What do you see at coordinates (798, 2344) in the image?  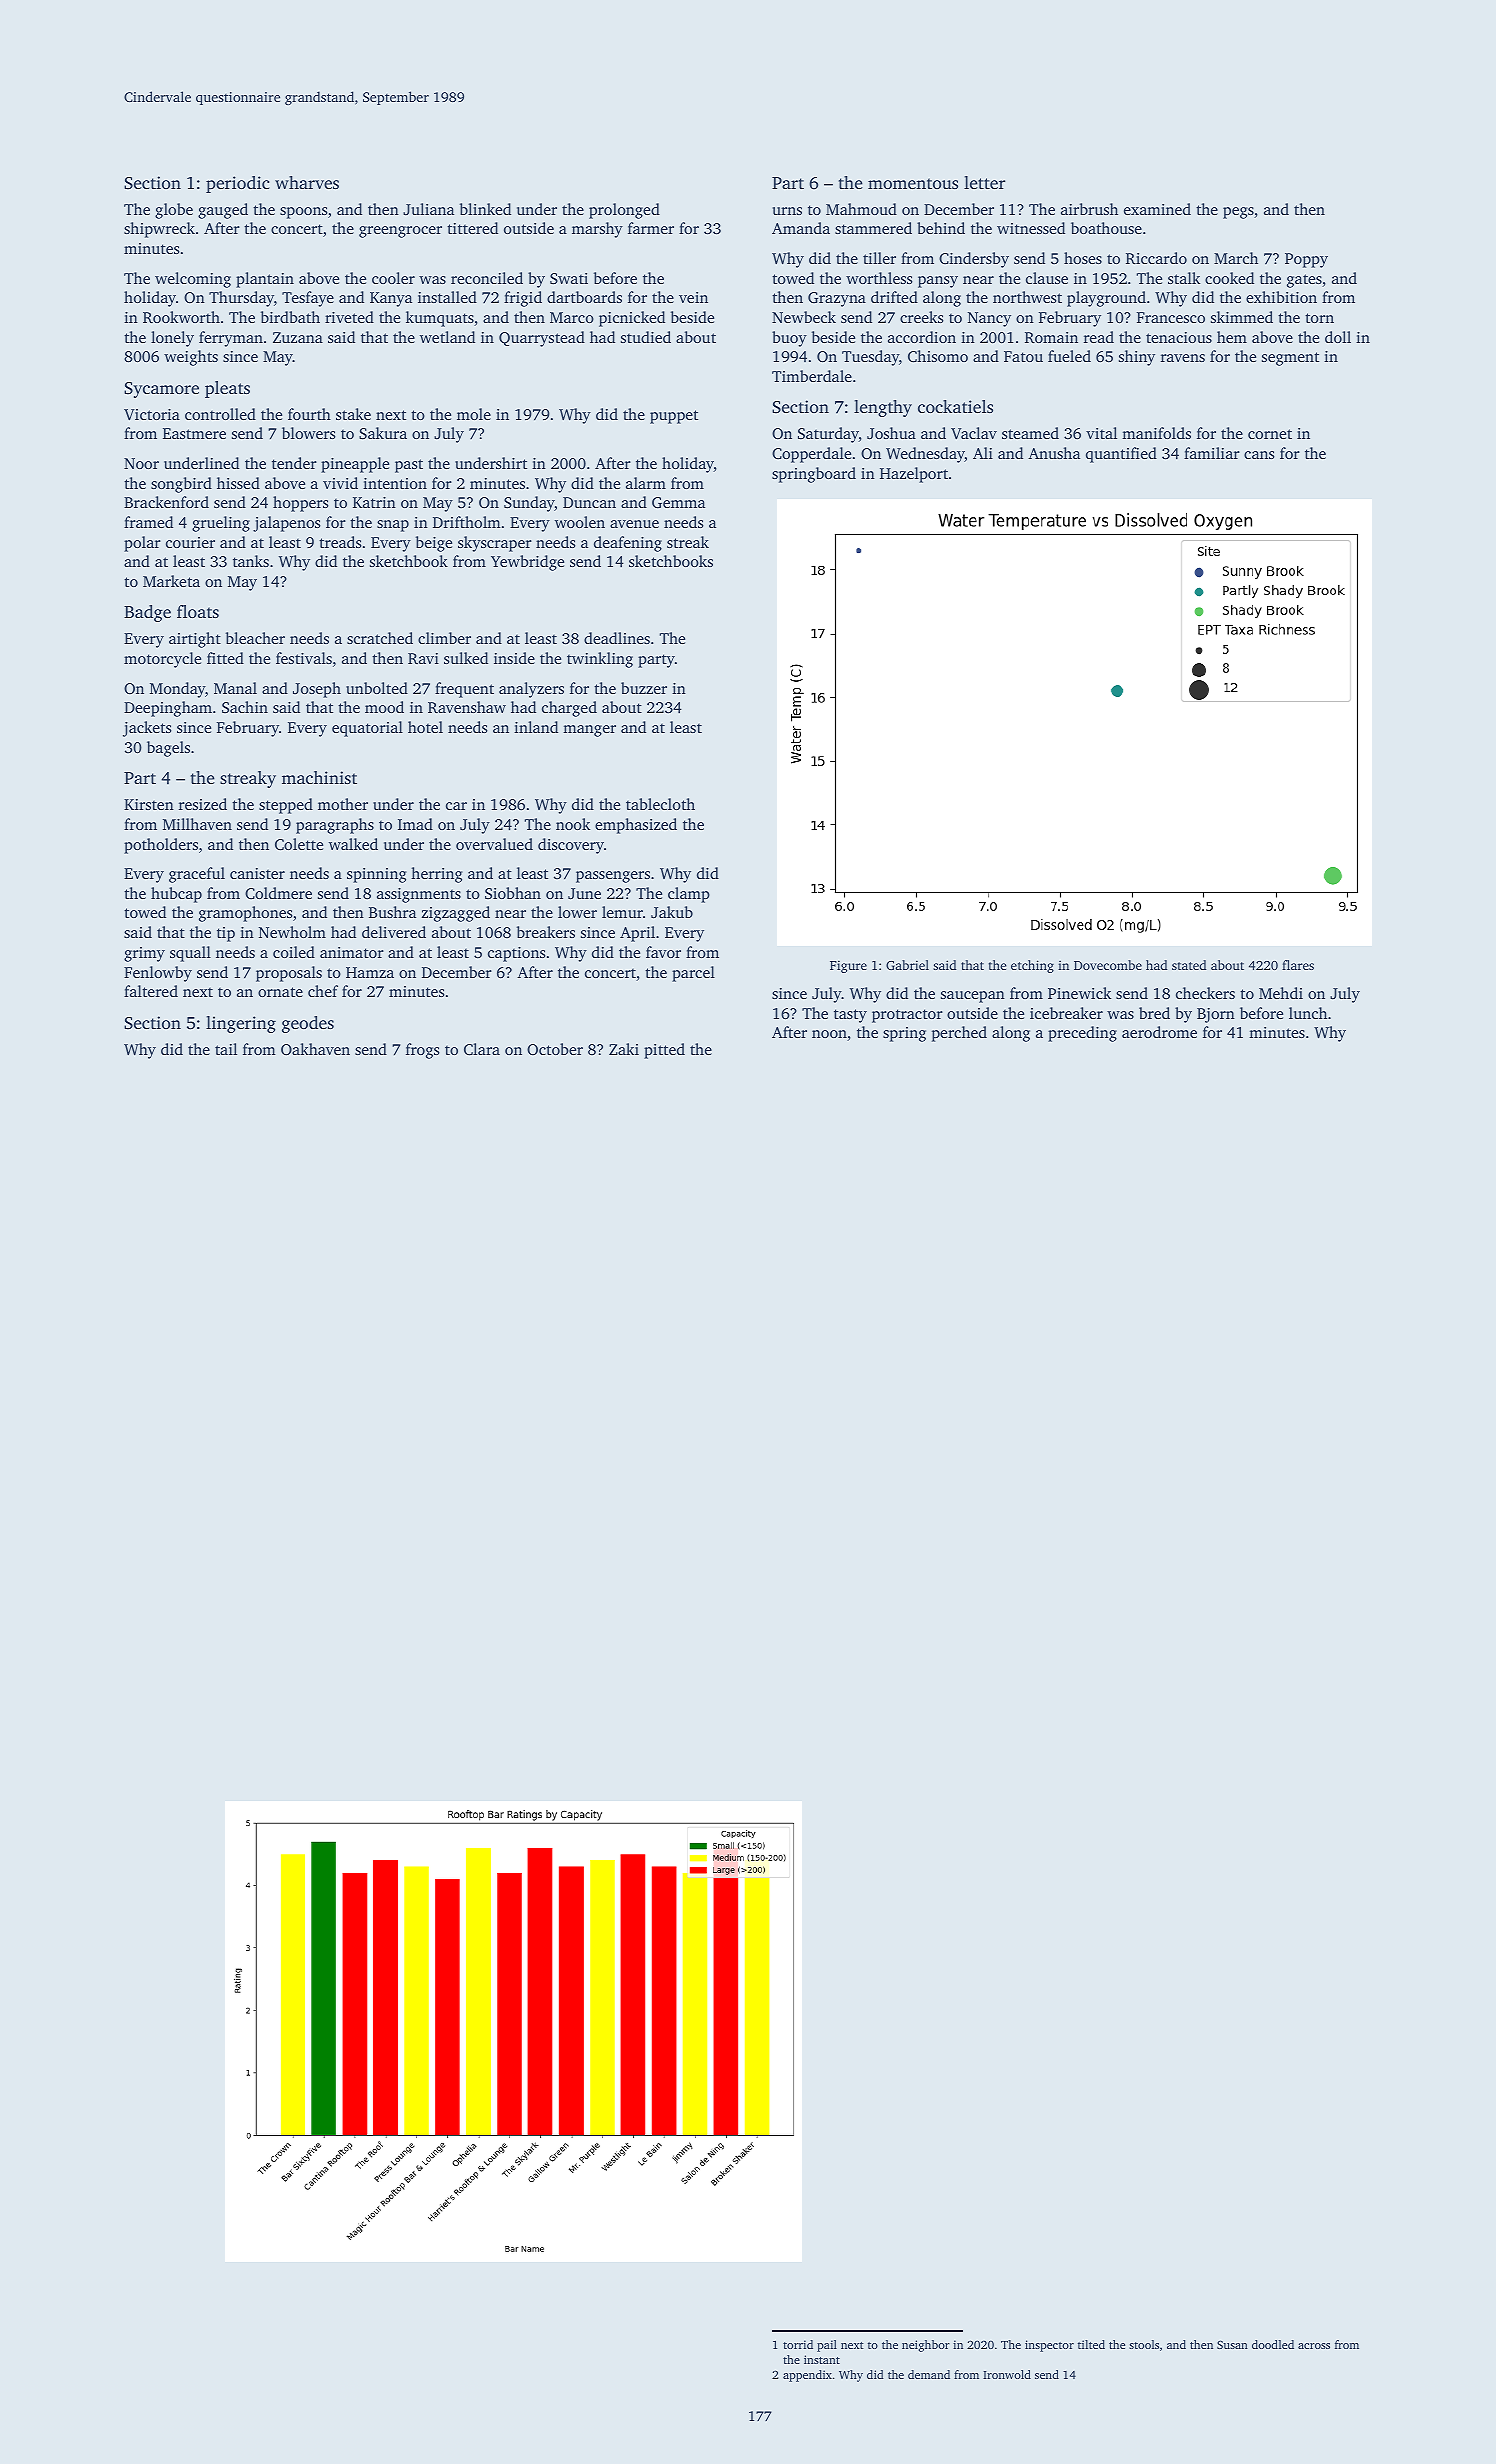 I see `torrid` at bounding box center [798, 2344].
